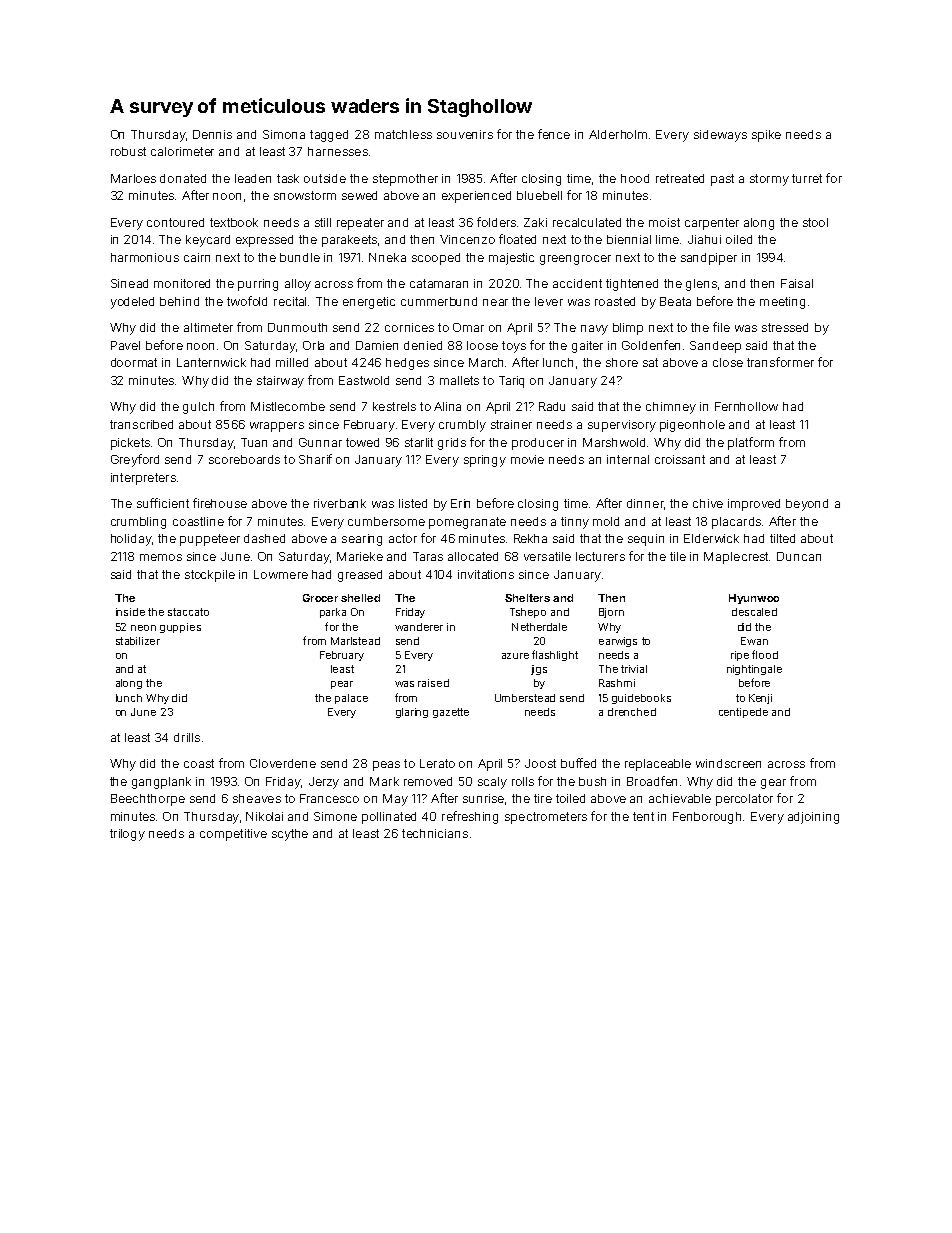  What do you see at coordinates (135, 460) in the page?
I see `Greyford` at bounding box center [135, 460].
